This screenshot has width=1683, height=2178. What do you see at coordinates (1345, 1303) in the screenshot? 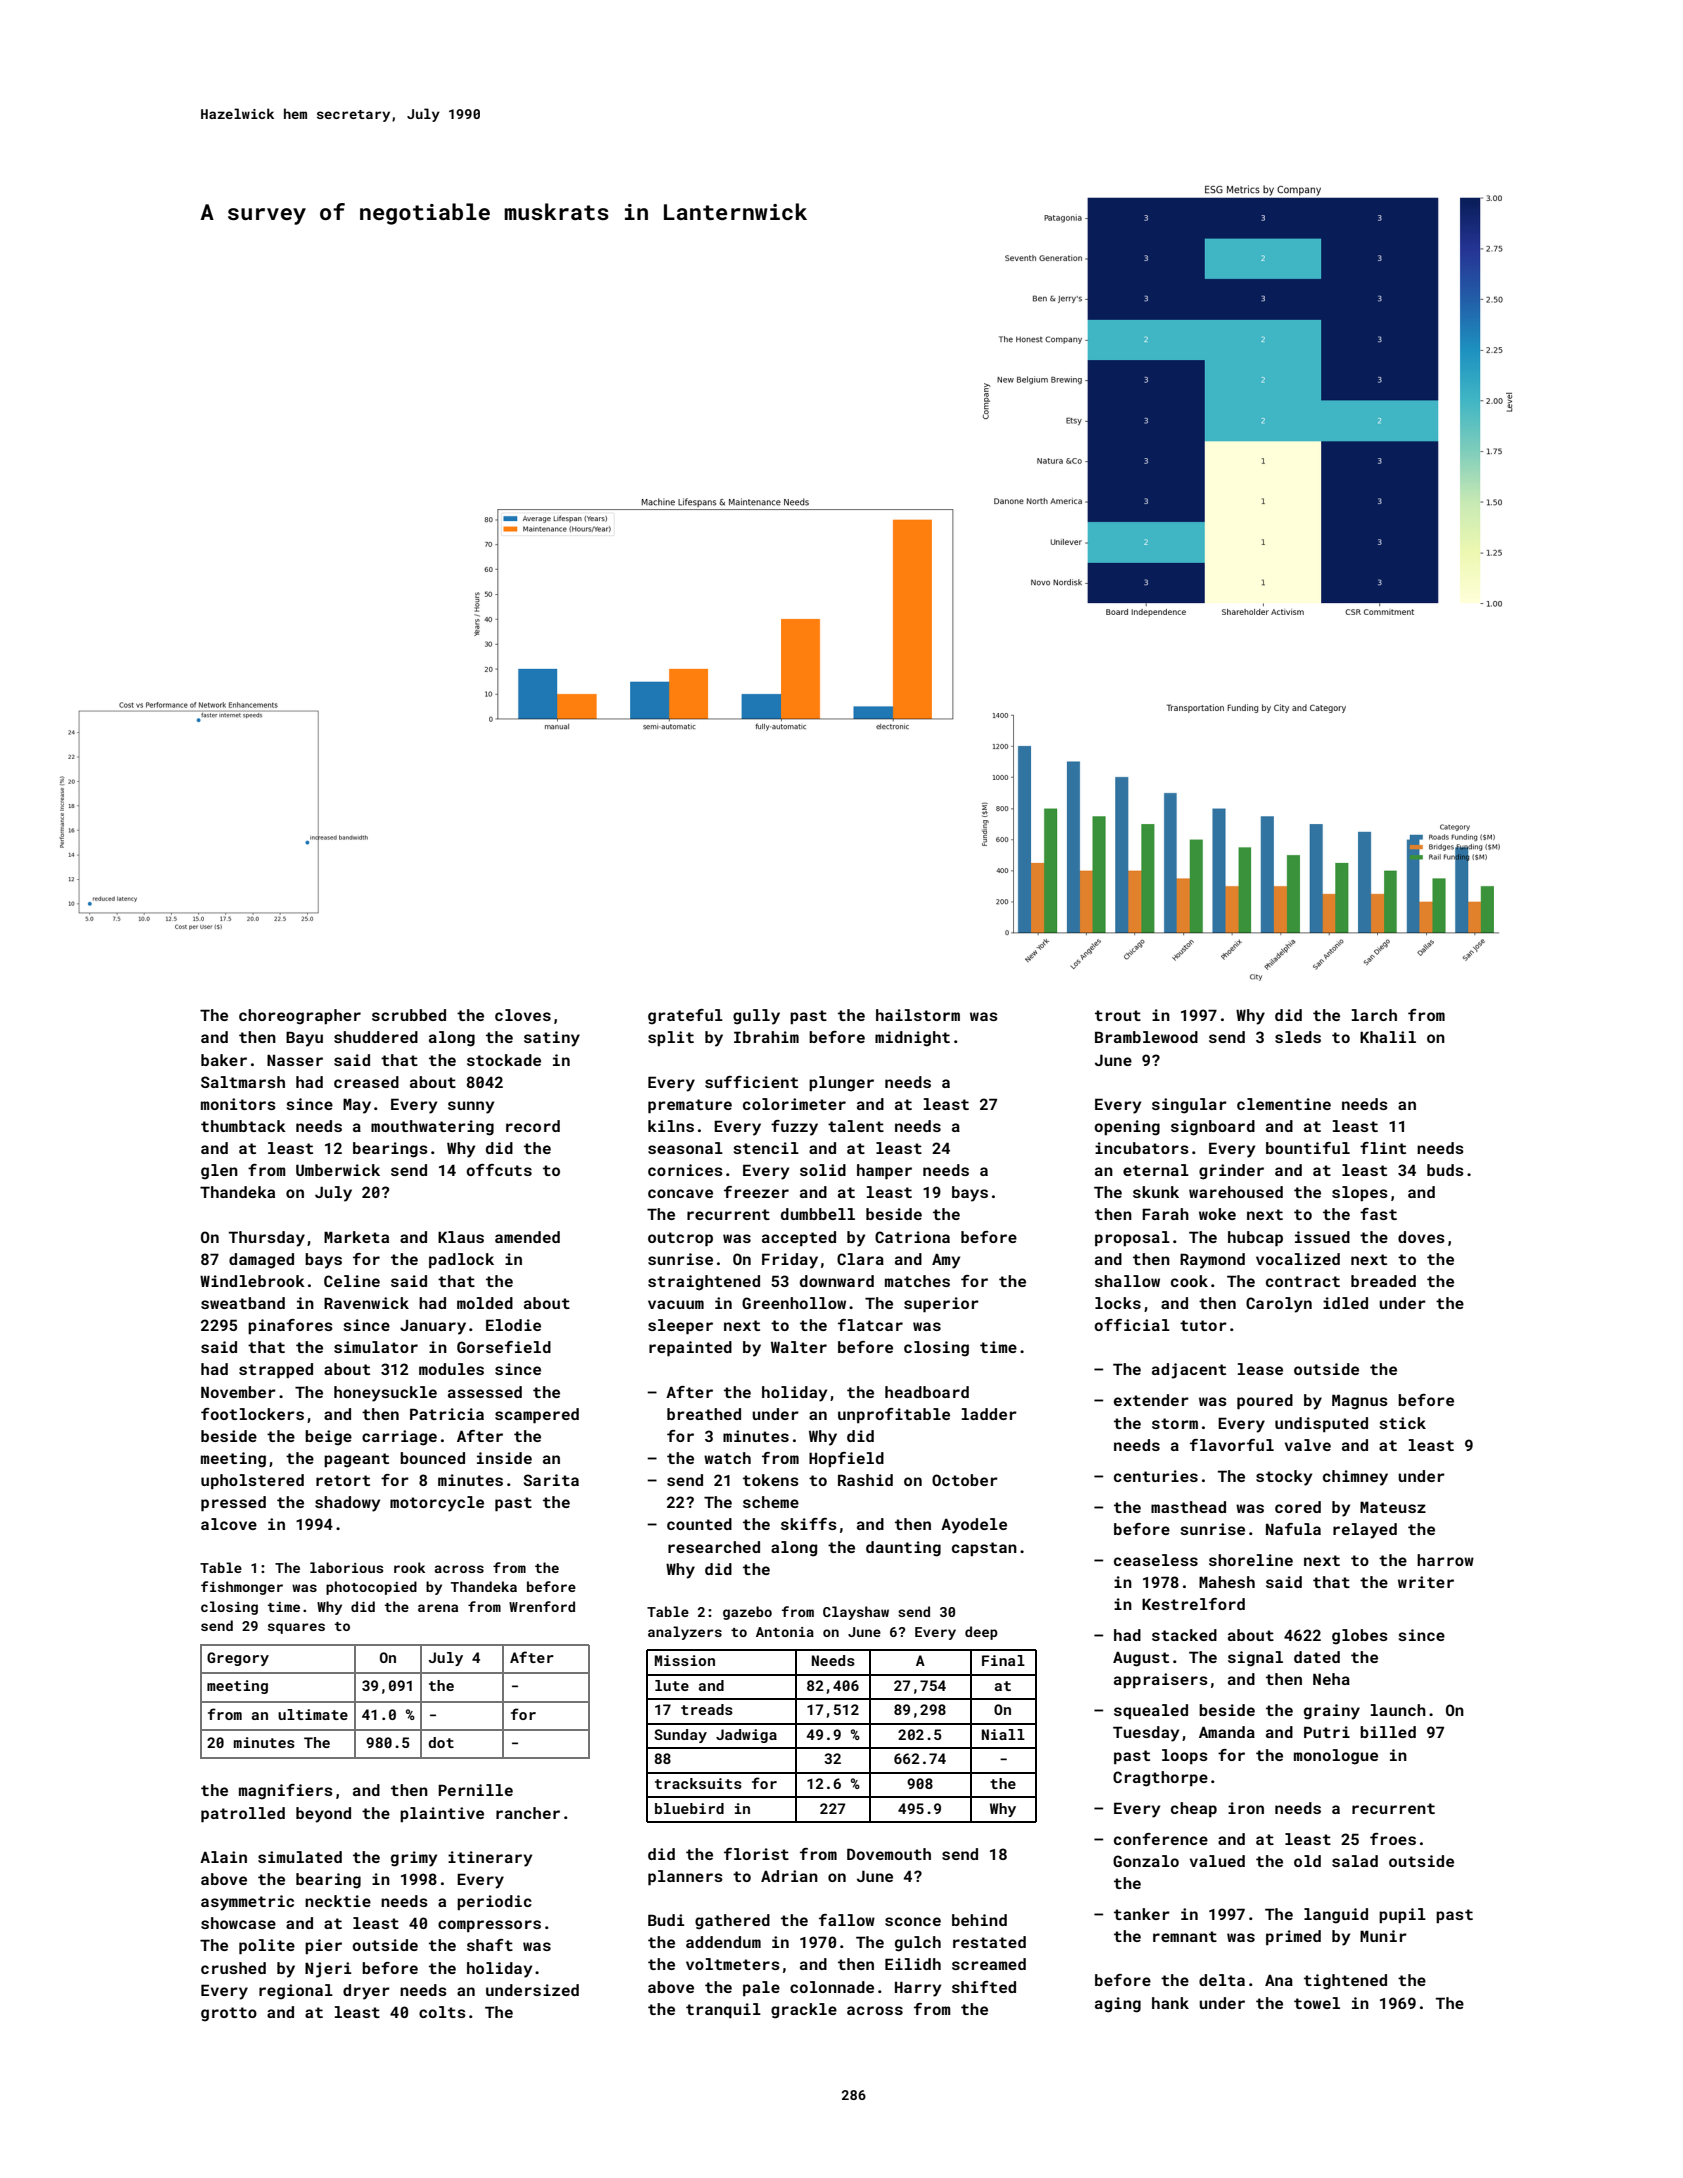
I see `idled` at bounding box center [1345, 1303].
